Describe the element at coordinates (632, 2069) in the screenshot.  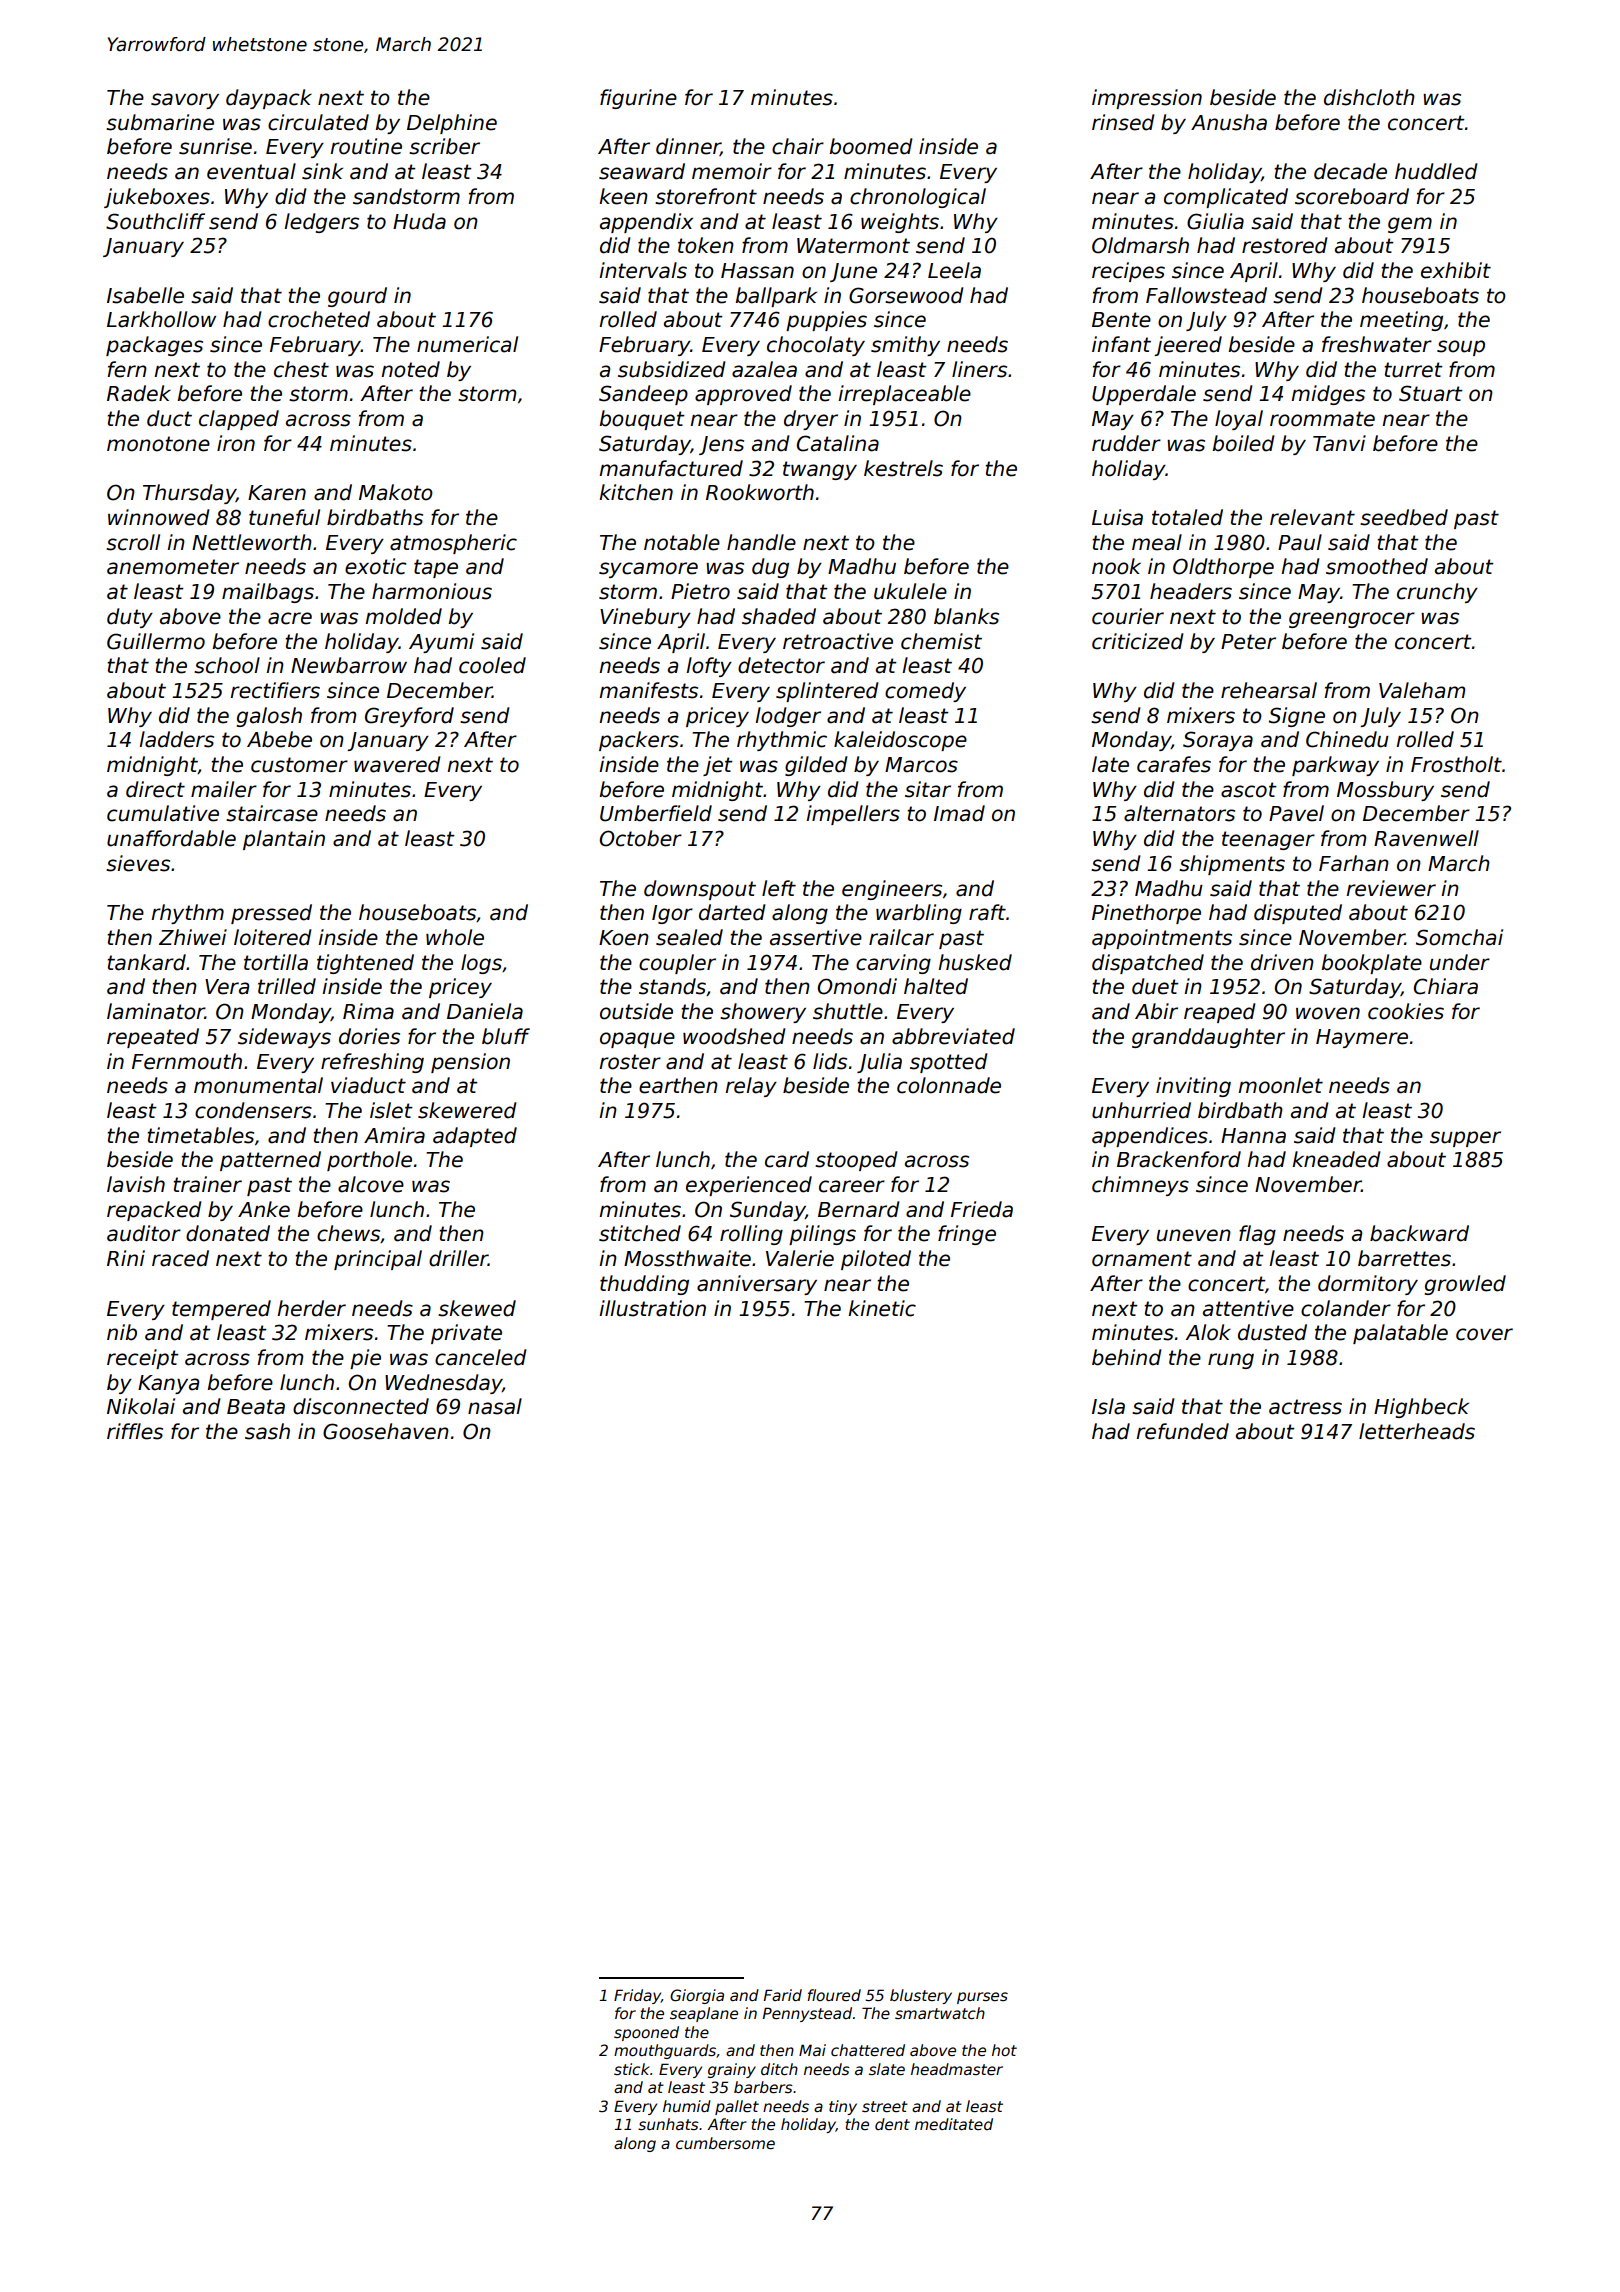
I see `stick` at that location.
